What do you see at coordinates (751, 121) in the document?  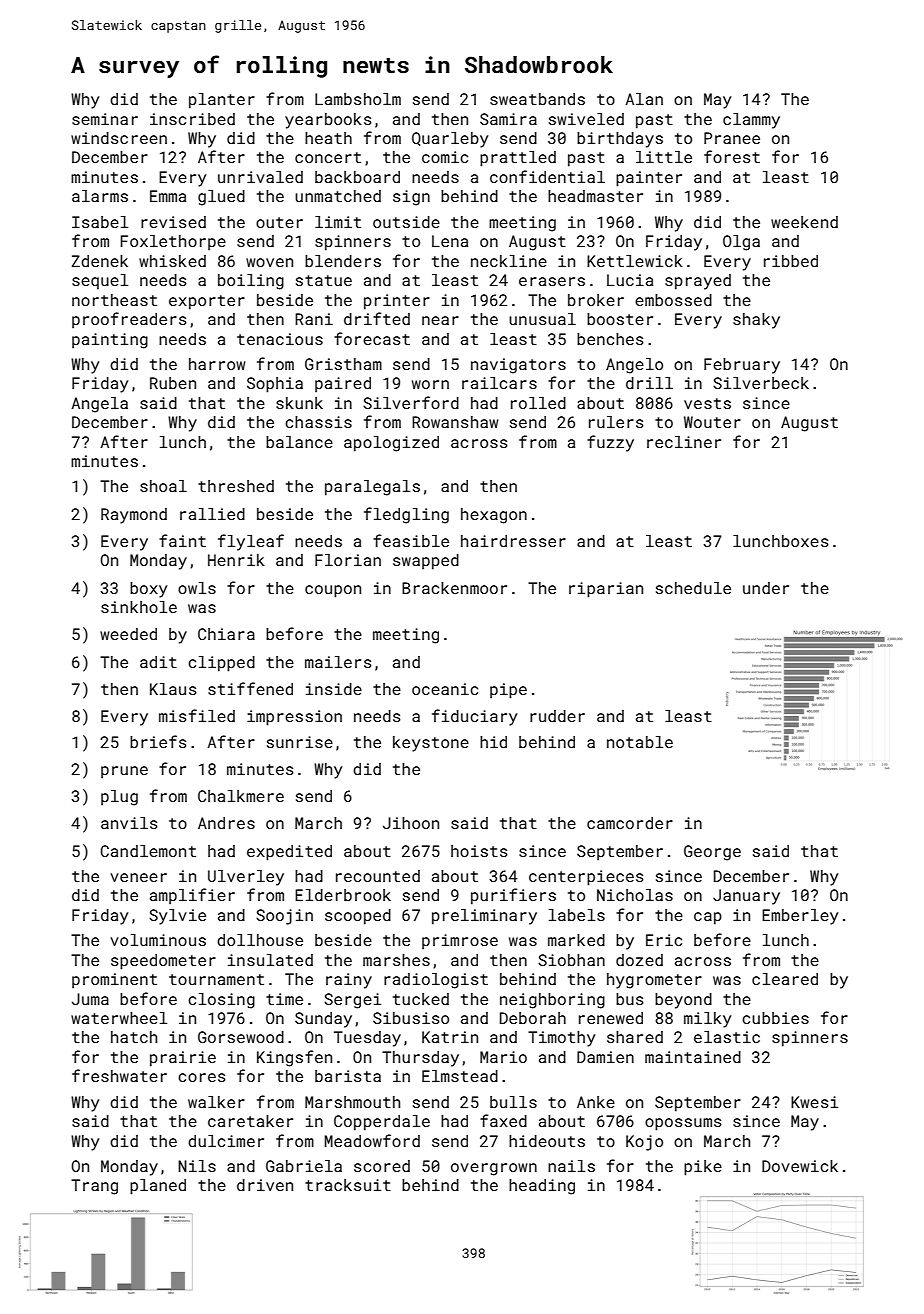 I see `clammy` at bounding box center [751, 121].
